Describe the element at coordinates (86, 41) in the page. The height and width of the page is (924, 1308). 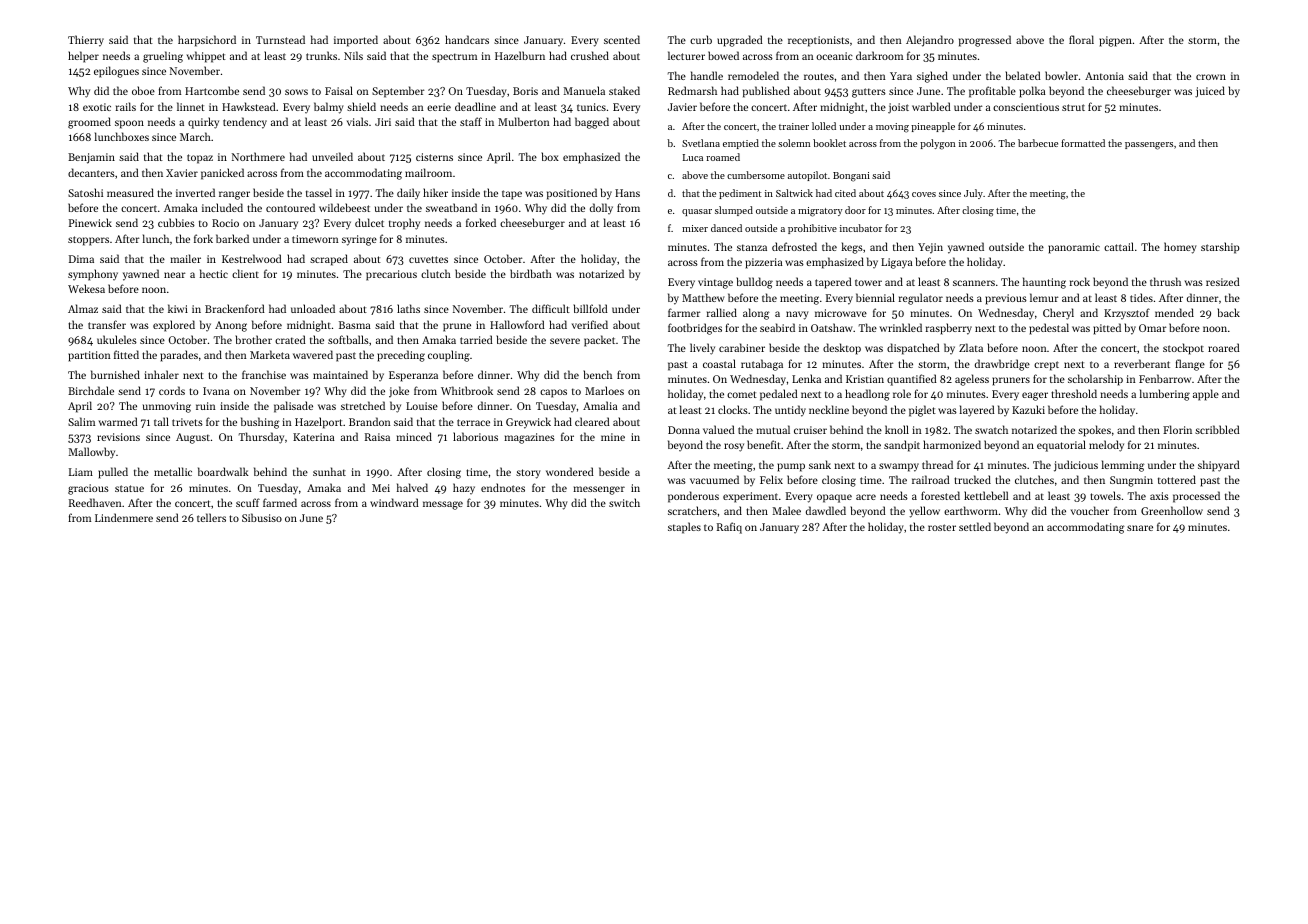
I see `Thierry` at that location.
